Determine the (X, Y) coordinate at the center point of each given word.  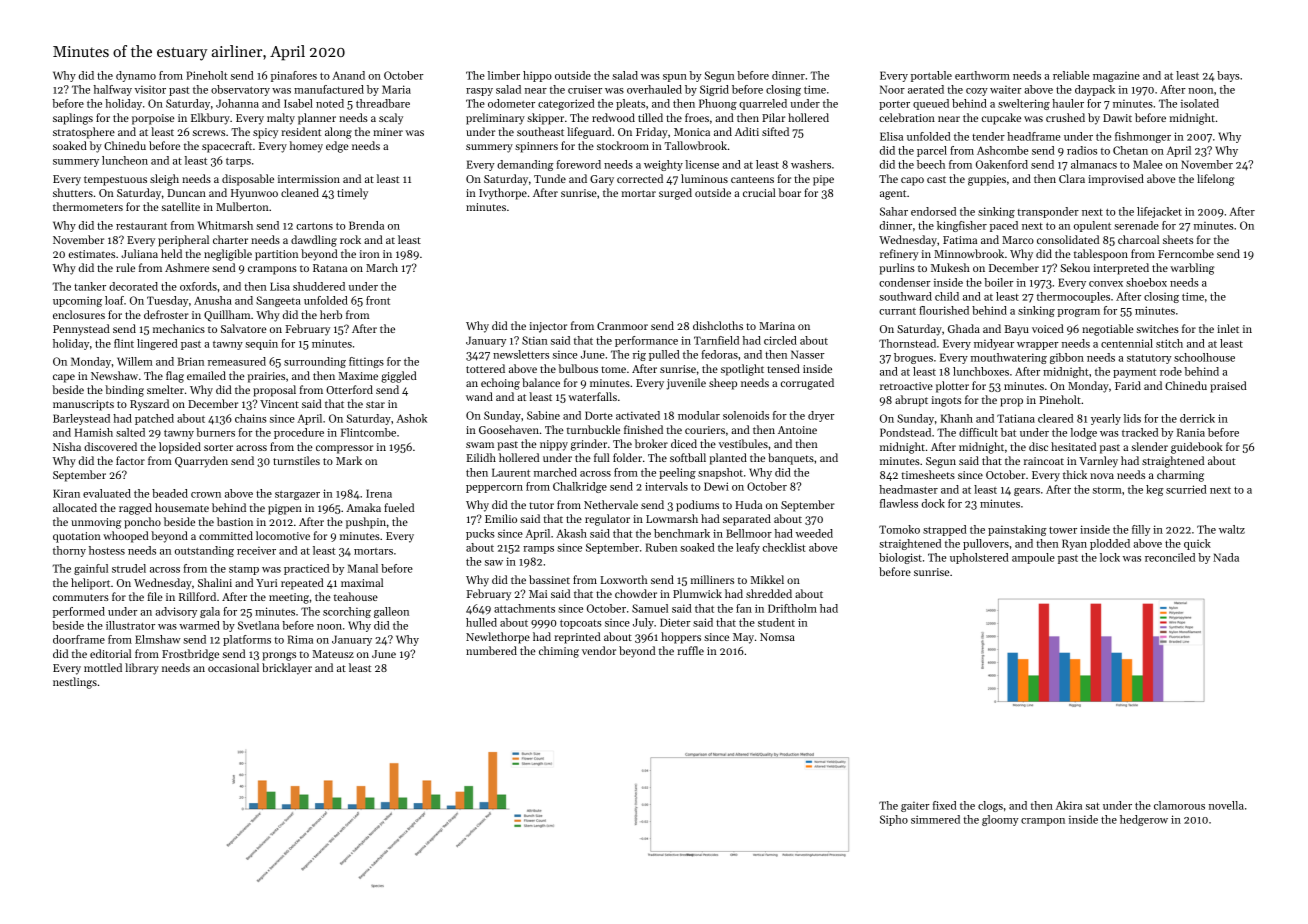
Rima (300, 639)
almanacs (1094, 164)
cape (64, 378)
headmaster (908, 489)
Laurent (511, 472)
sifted (775, 131)
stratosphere (84, 133)
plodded (1110, 544)
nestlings (75, 683)
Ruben (661, 547)
